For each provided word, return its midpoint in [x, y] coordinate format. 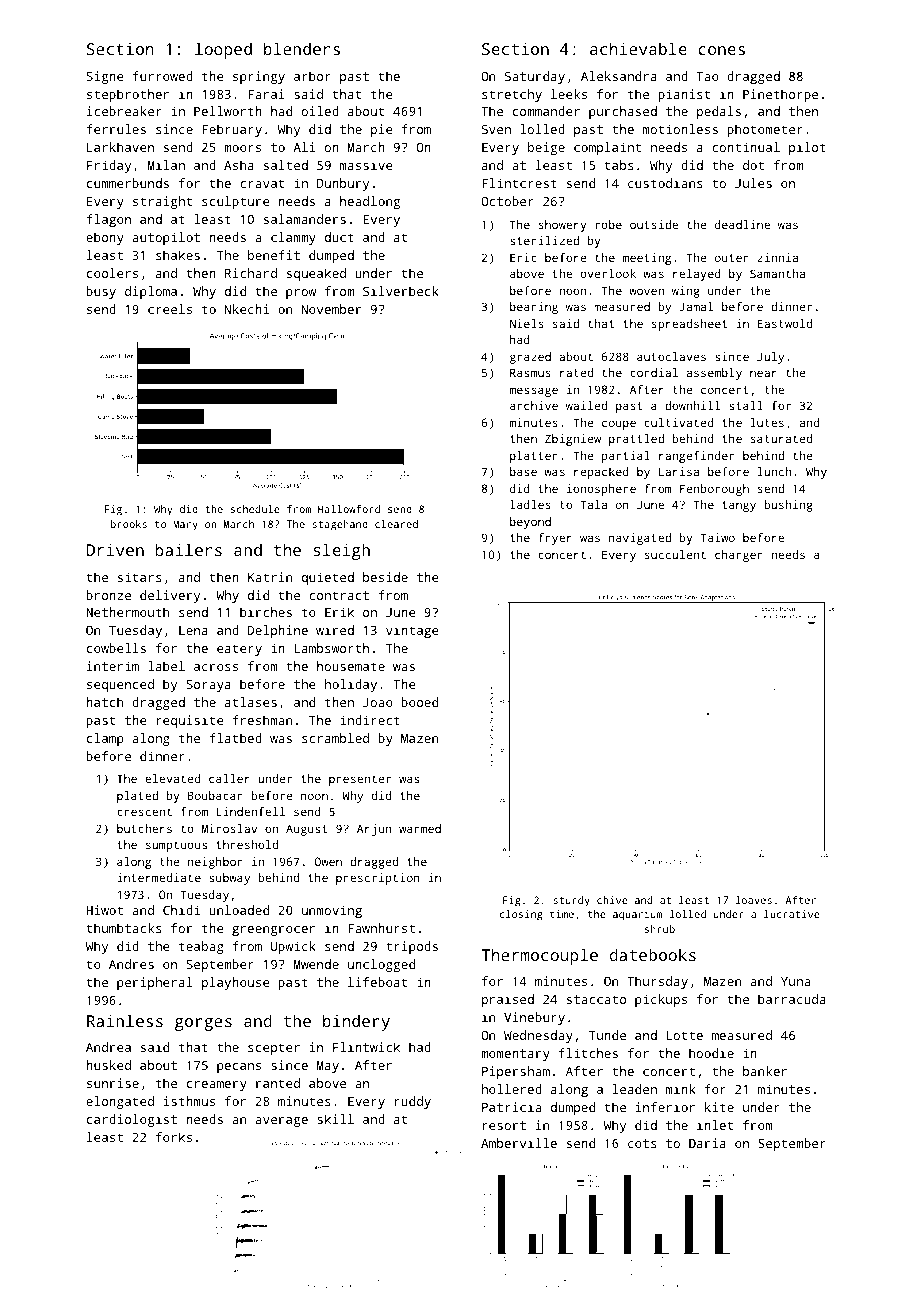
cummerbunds [128, 183]
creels [170, 309]
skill [335, 1119]
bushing [788, 506]
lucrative [792, 914]
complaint [607, 148]
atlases [251, 702]
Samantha [777, 273]
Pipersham [516, 1072]
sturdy [571, 901]
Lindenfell [250, 811]
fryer [555, 539]
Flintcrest [519, 183]
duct [339, 237]
